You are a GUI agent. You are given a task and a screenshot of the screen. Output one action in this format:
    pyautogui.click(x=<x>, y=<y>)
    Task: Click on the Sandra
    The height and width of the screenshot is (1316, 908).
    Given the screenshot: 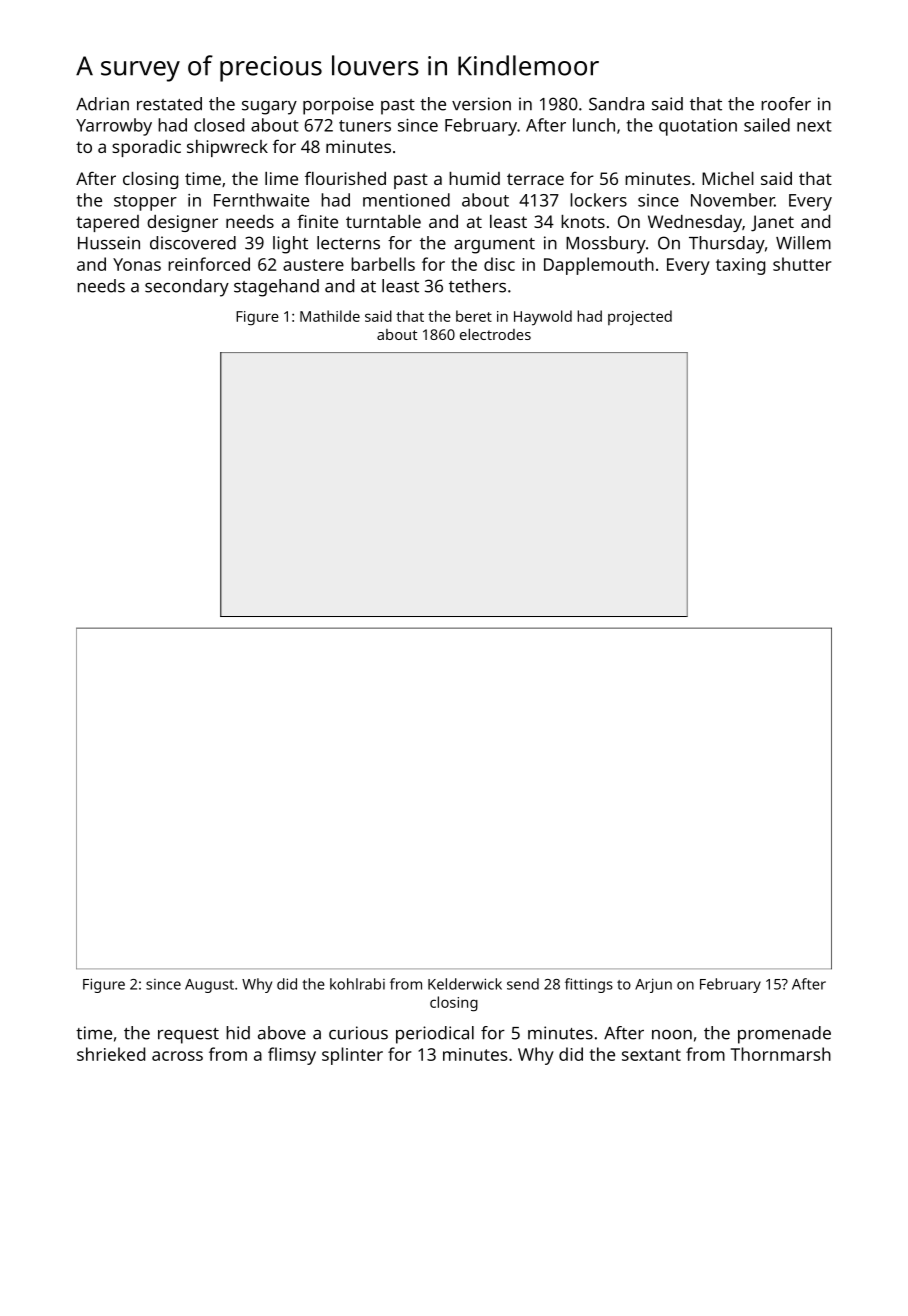 What is the action you would take?
    pyautogui.click(x=616, y=104)
